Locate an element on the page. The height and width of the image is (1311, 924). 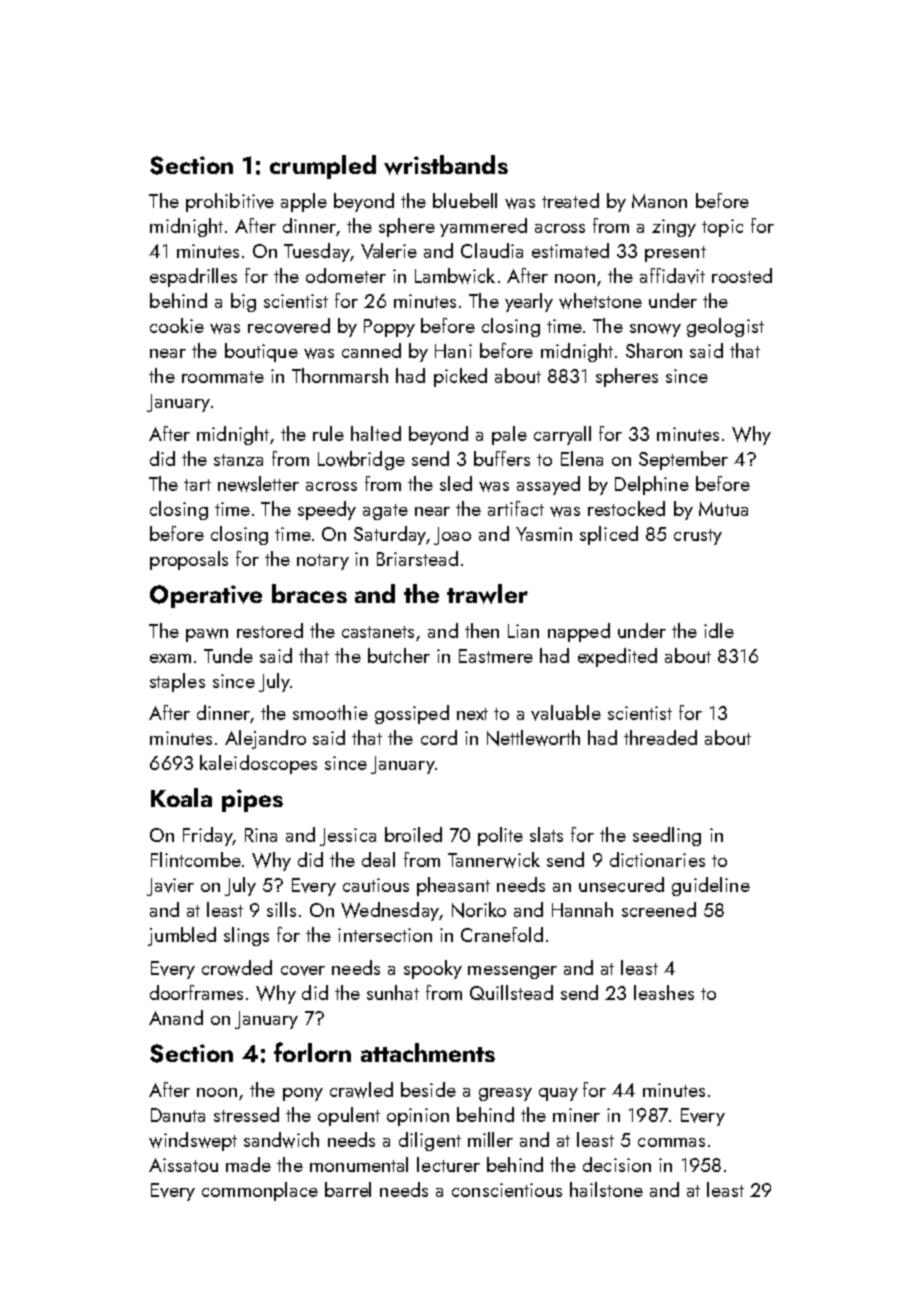
expedited is located at coordinates (617, 657).
